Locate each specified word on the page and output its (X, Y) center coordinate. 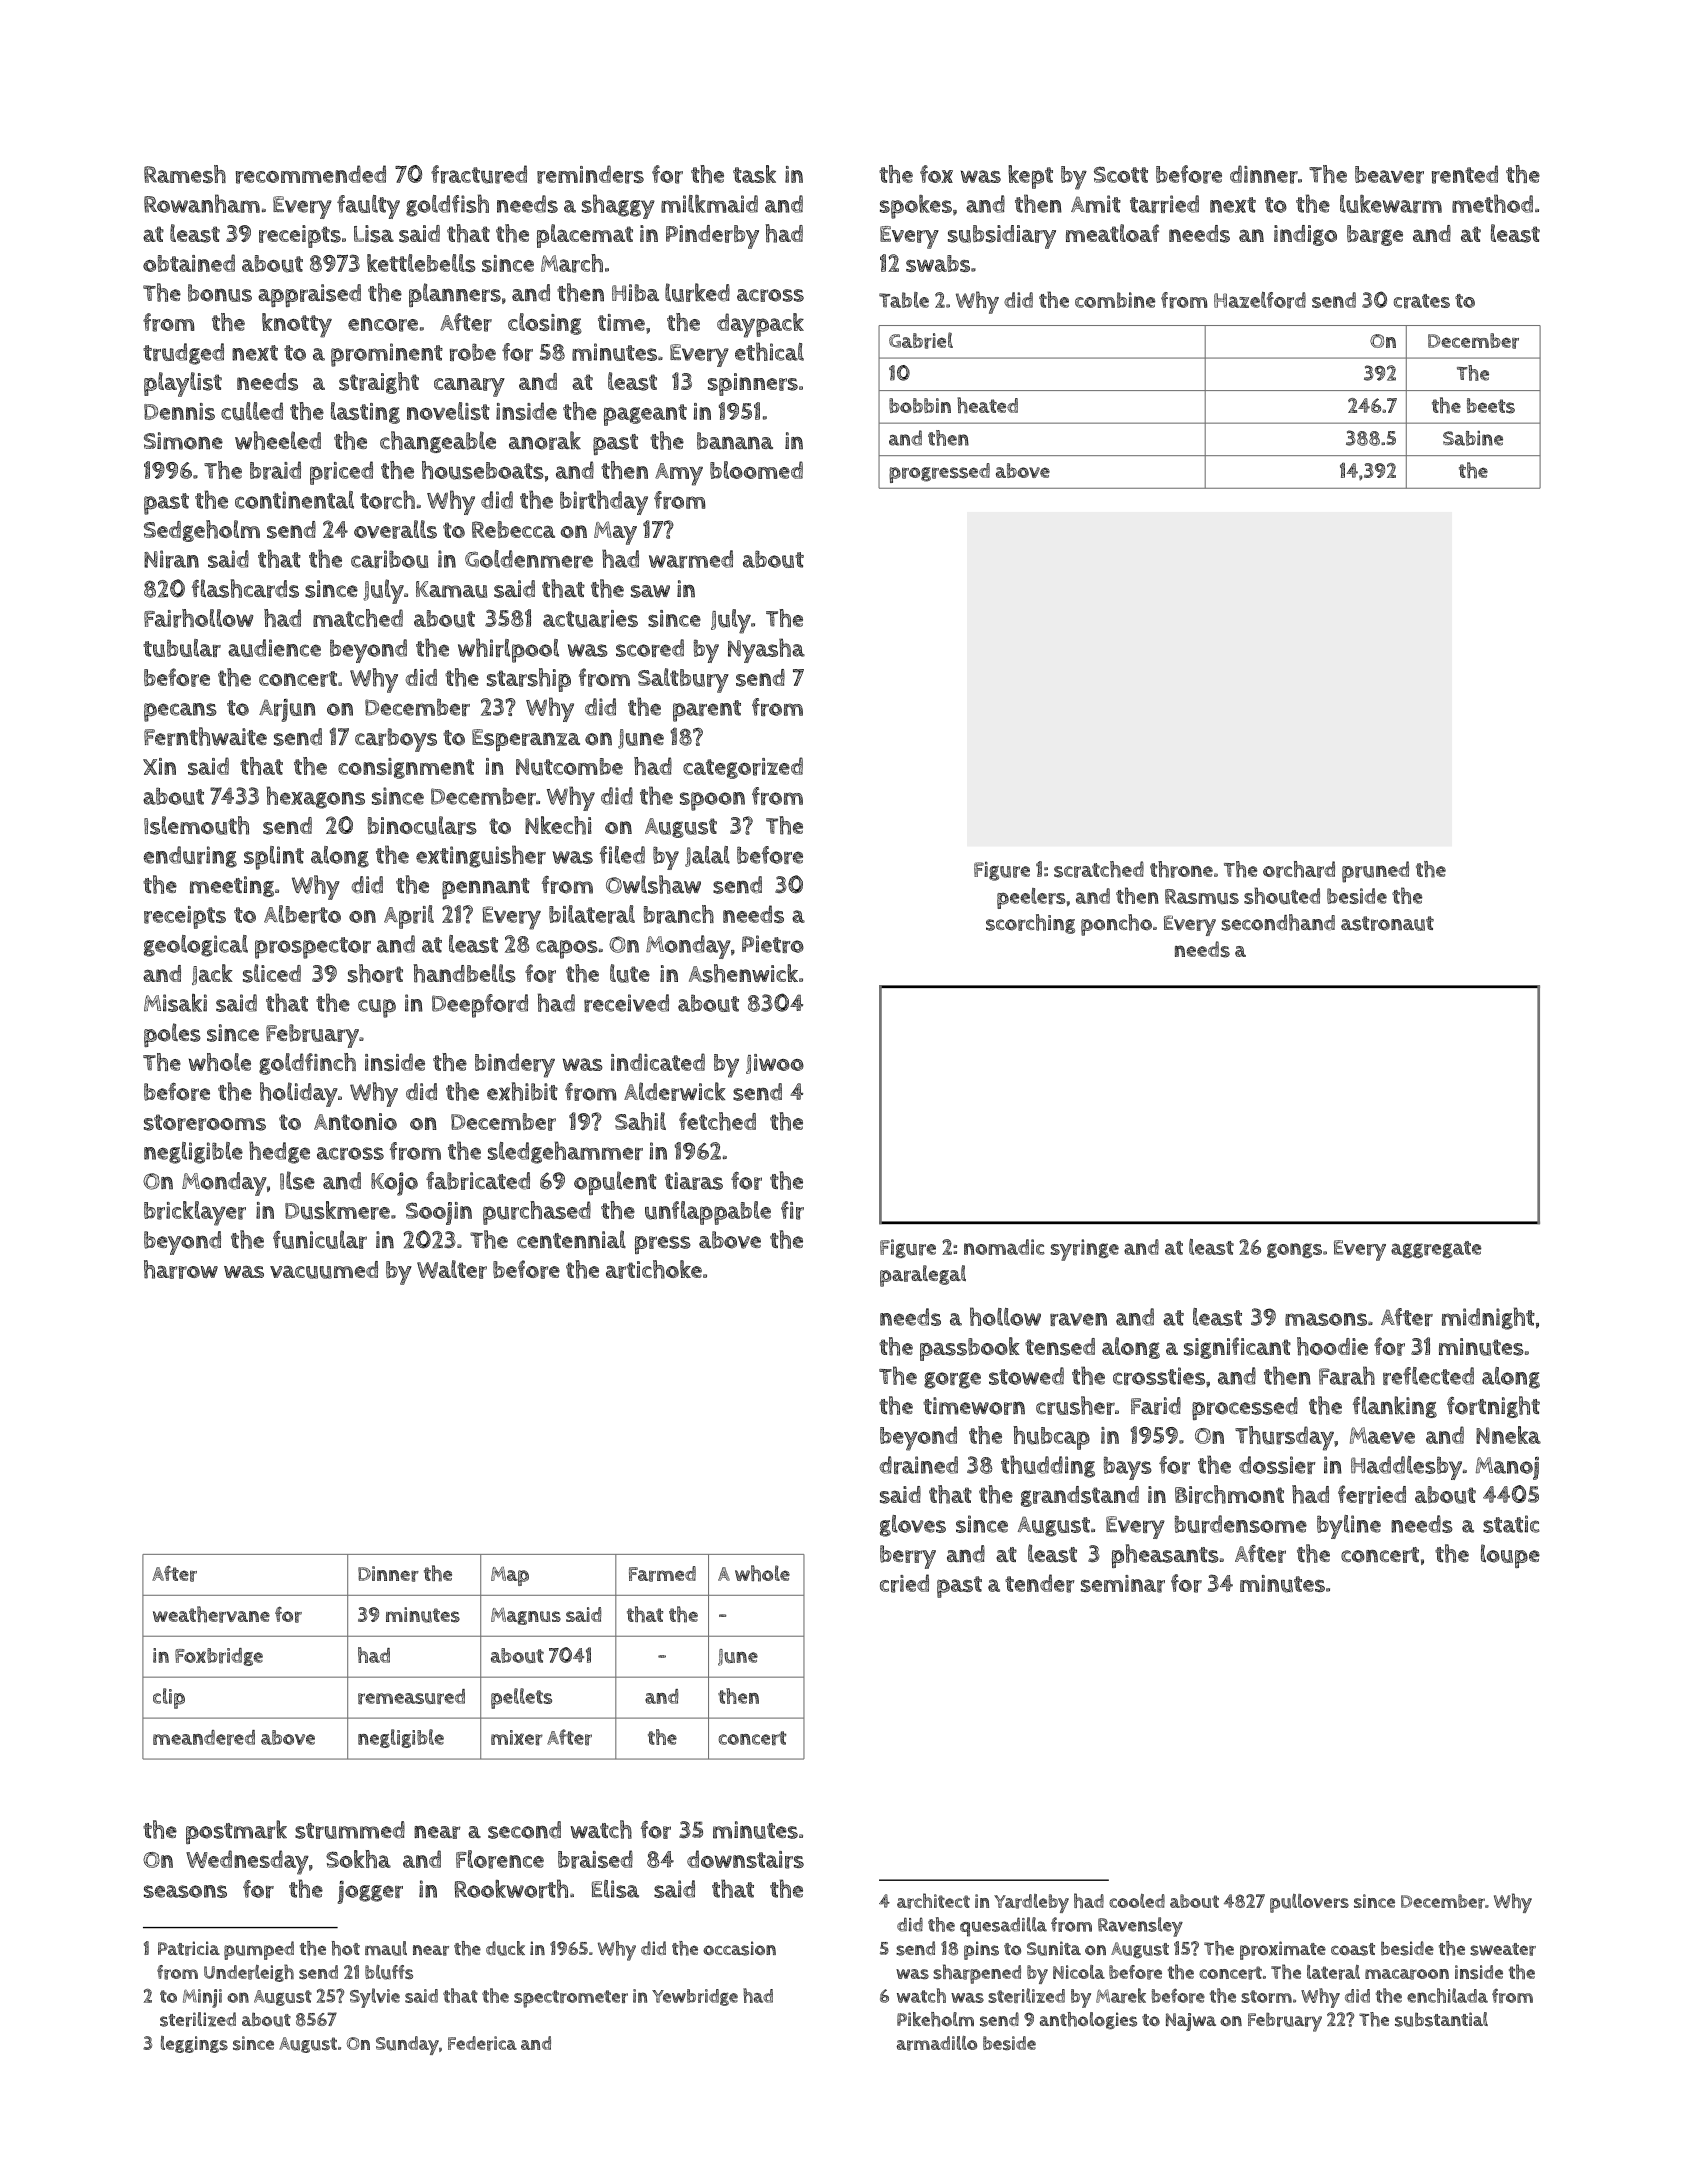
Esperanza (526, 740)
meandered (204, 1738)
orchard (1299, 869)
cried (904, 1583)
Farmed (662, 1574)
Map (510, 1576)
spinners (753, 384)
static (1511, 1524)
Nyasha (766, 650)
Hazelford (1260, 300)
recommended (311, 174)
